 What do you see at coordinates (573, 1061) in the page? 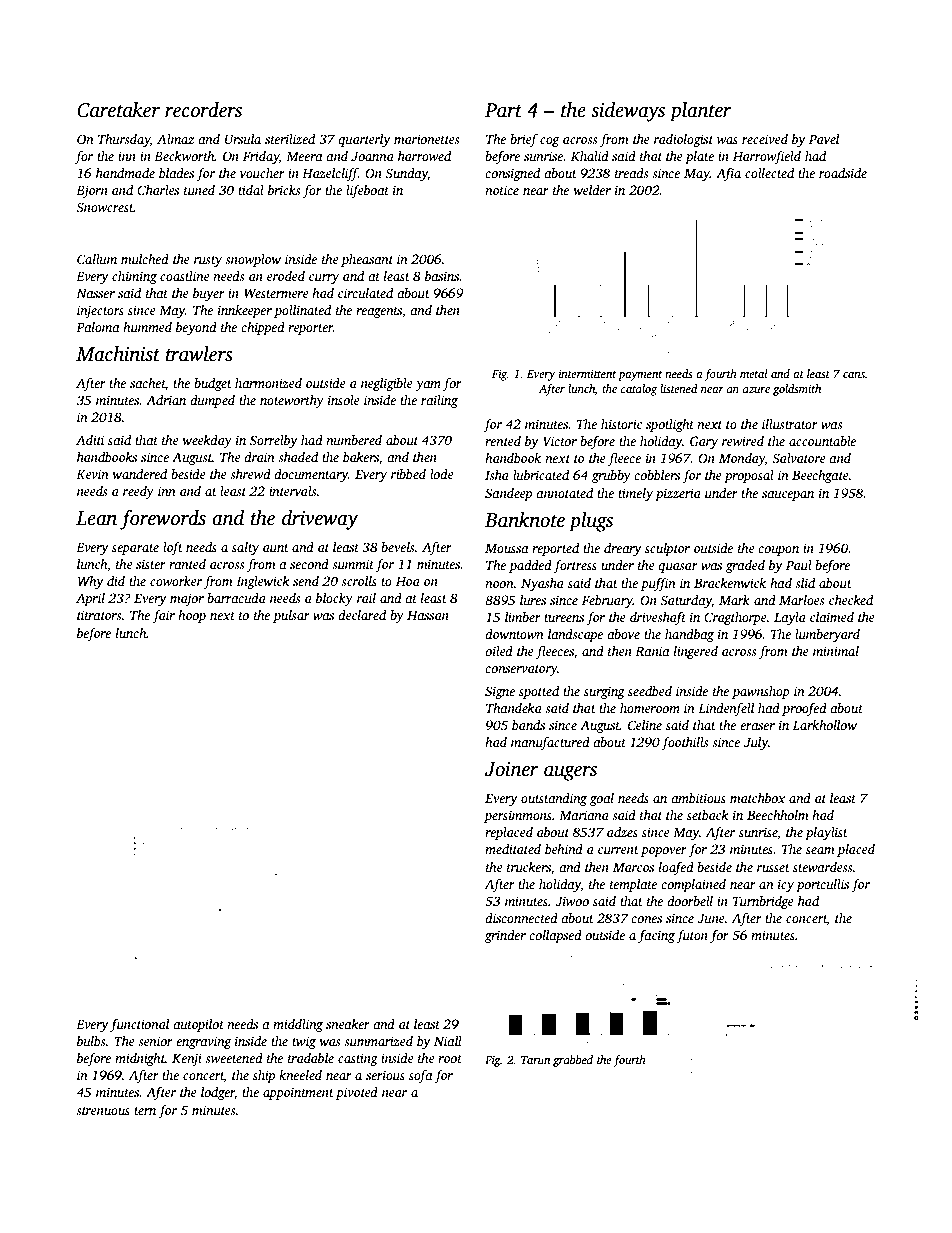
I see `grabbed` at bounding box center [573, 1061].
